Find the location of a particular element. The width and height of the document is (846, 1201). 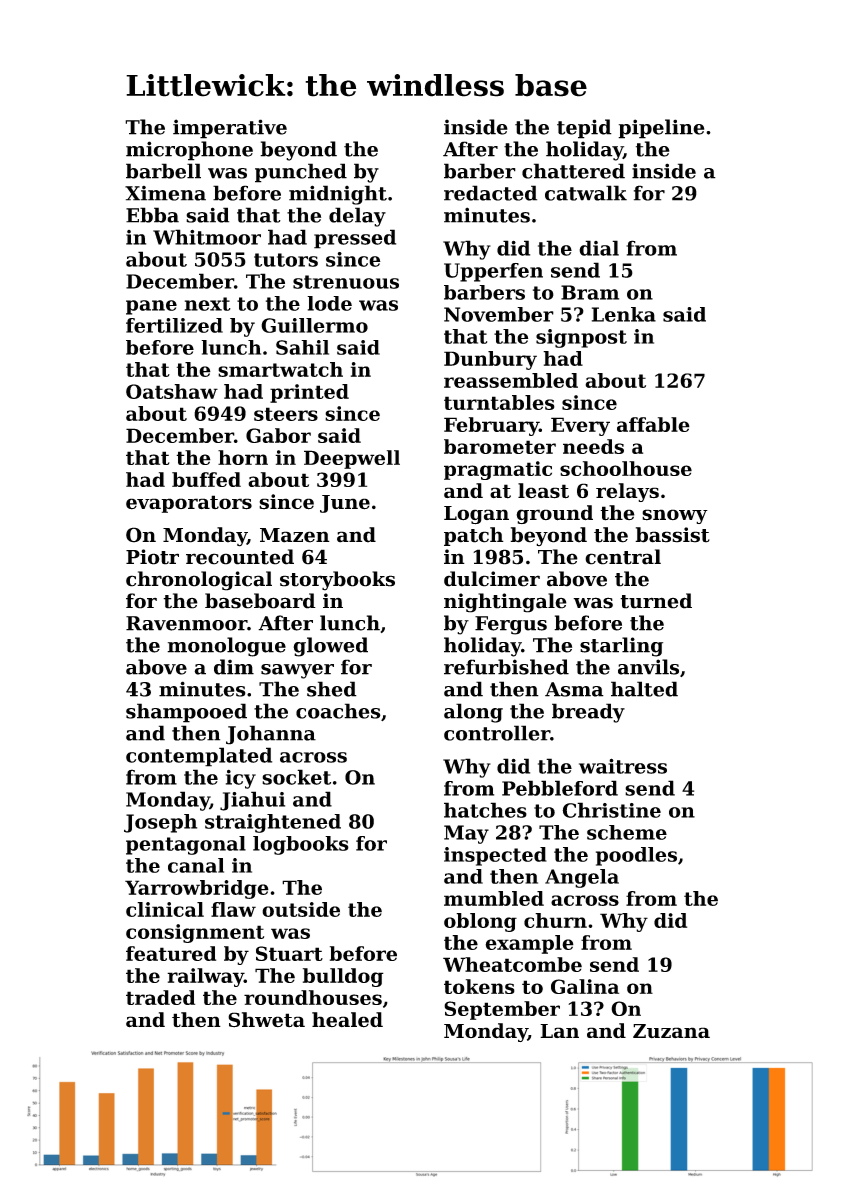

Galina is located at coordinates (585, 986).
